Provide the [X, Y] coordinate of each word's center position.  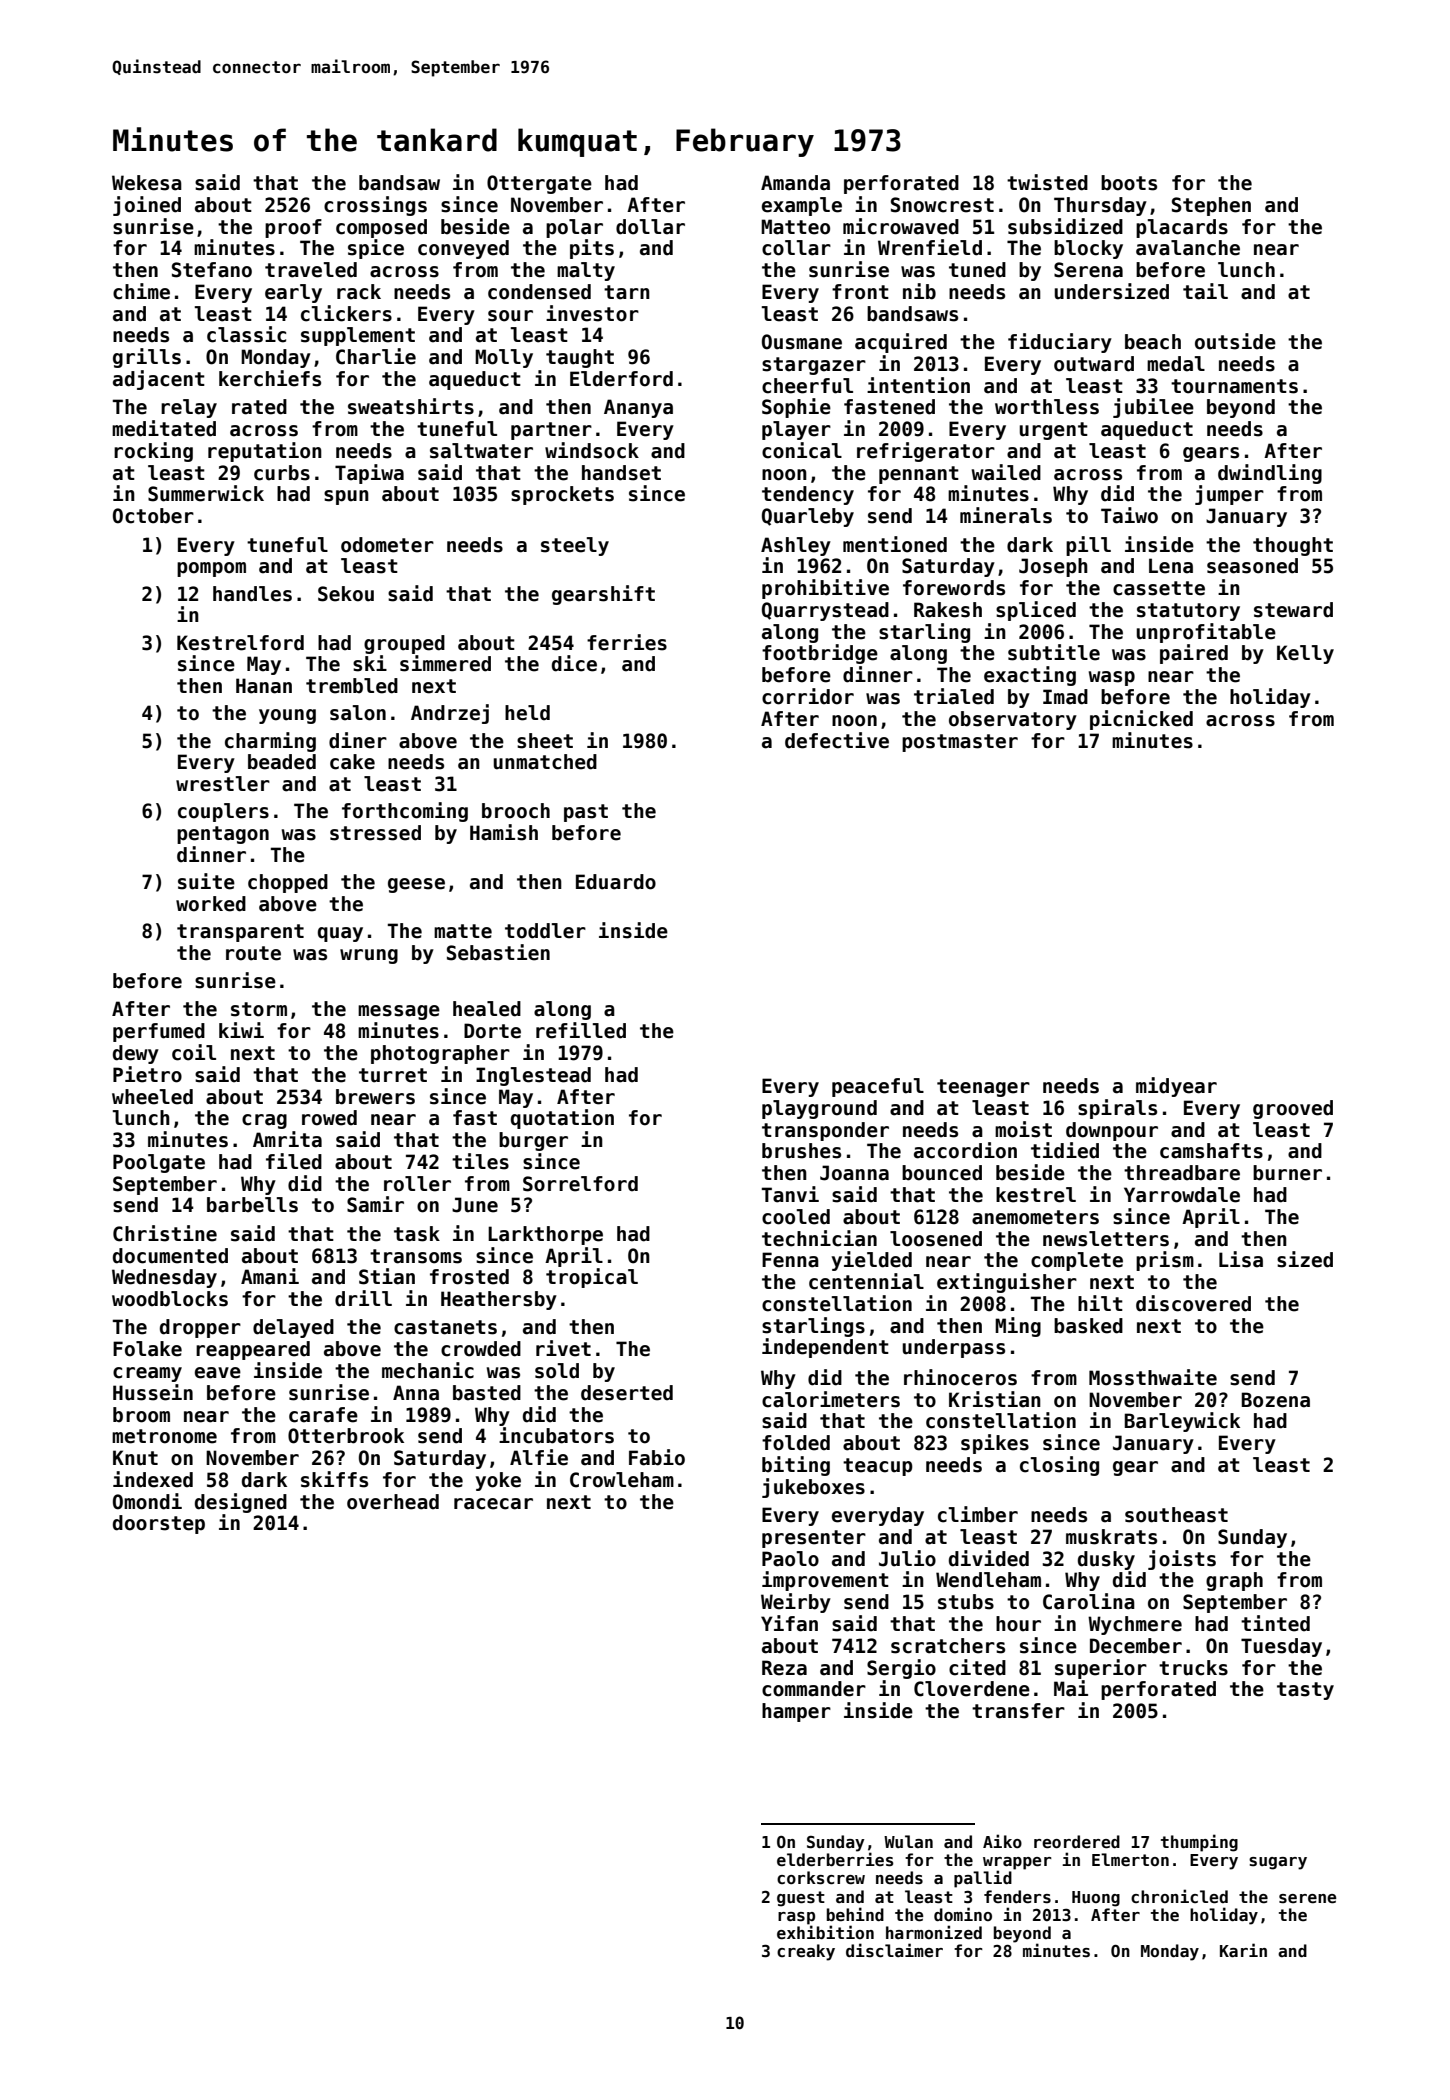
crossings [375, 206]
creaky [806, 1952]
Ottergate [539, 184]
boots [1129, 183]
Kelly [1305, 654]
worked [211, 904]
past [586, 813]
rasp [796, 1918]
